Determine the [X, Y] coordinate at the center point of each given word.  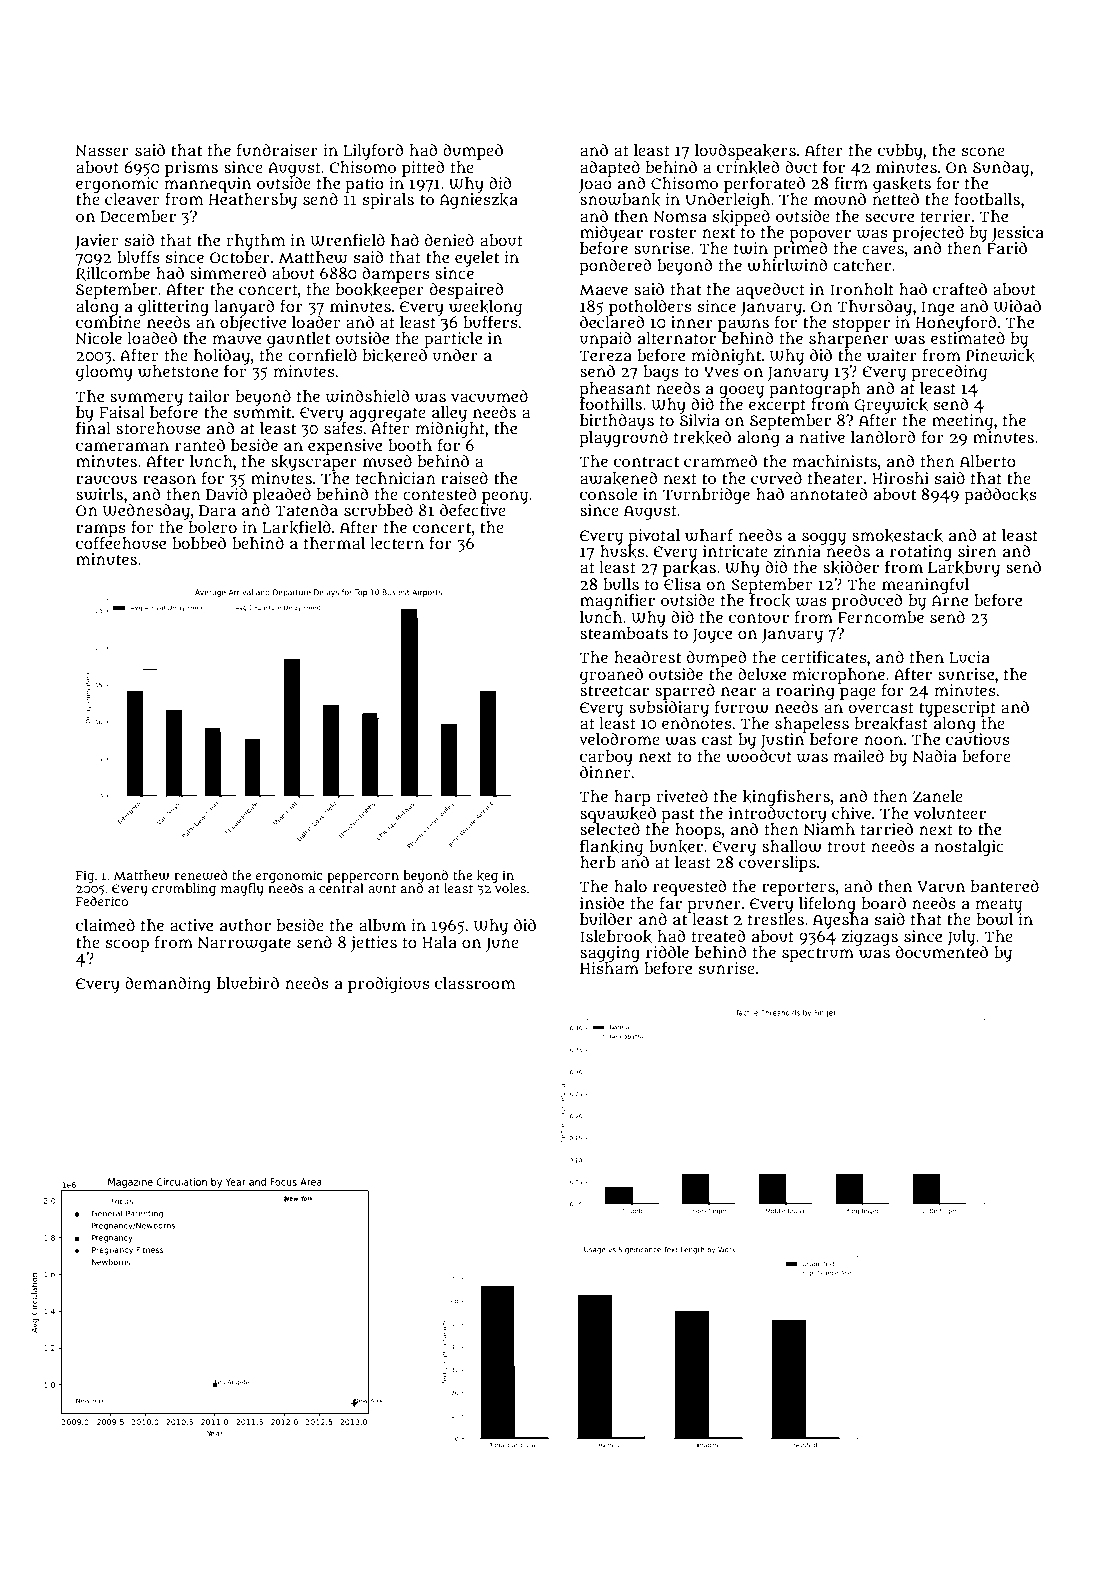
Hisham [609, 968]
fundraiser [277, 150]
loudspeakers [745, 152]
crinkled [748, 167]
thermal [334, 543]
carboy [606, 758]
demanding [168, 985]
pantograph [815, 389]
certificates [824, 657]
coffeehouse [121, 543]
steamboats [624, 633]
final [93, 428]
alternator [677, 338]
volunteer [950, 813]
